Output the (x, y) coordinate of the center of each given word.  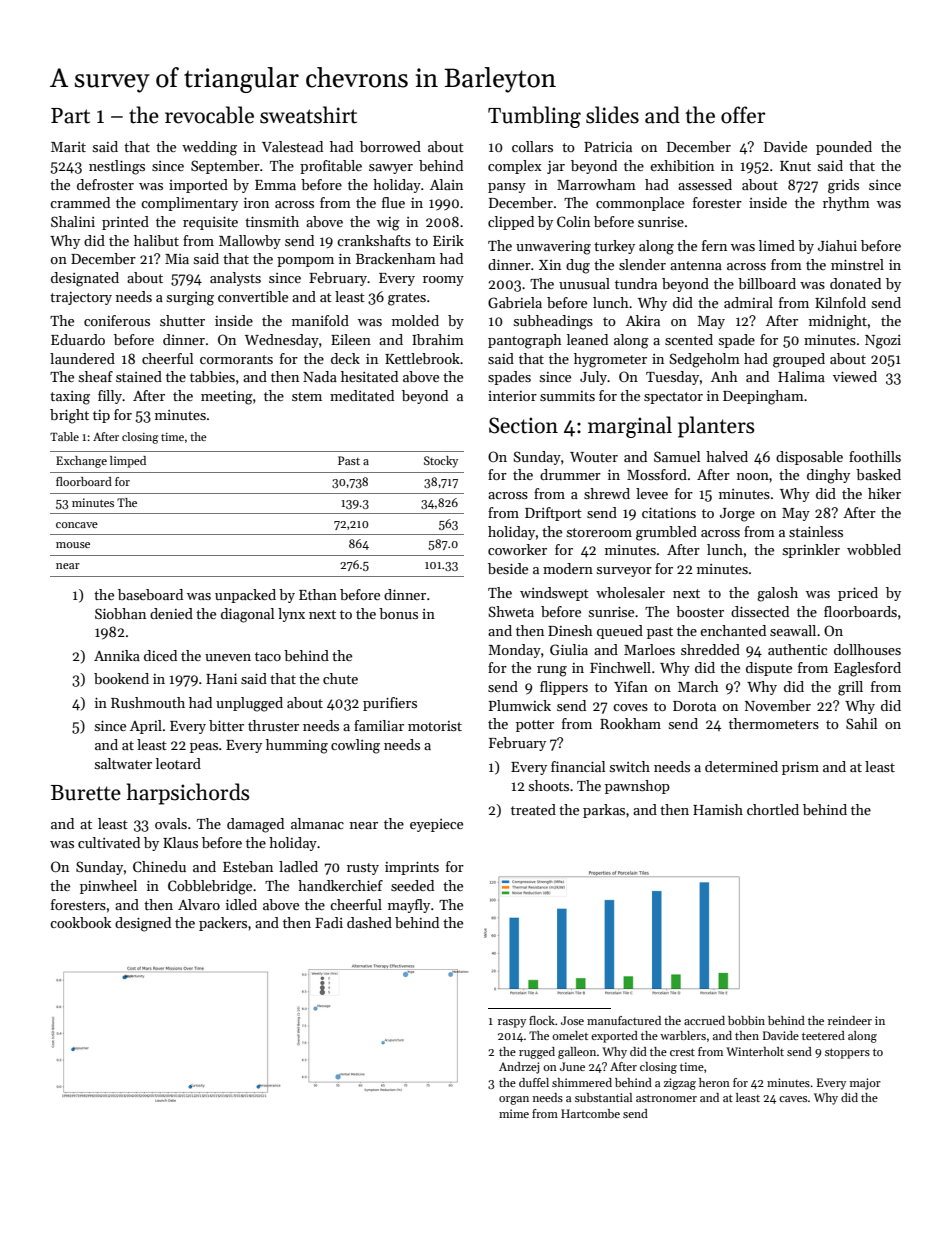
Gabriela (515, 302)
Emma (275, 185)
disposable (809, 458)
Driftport (553, 514)
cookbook (80, 922)
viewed (855, 376)
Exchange (81, 462)
